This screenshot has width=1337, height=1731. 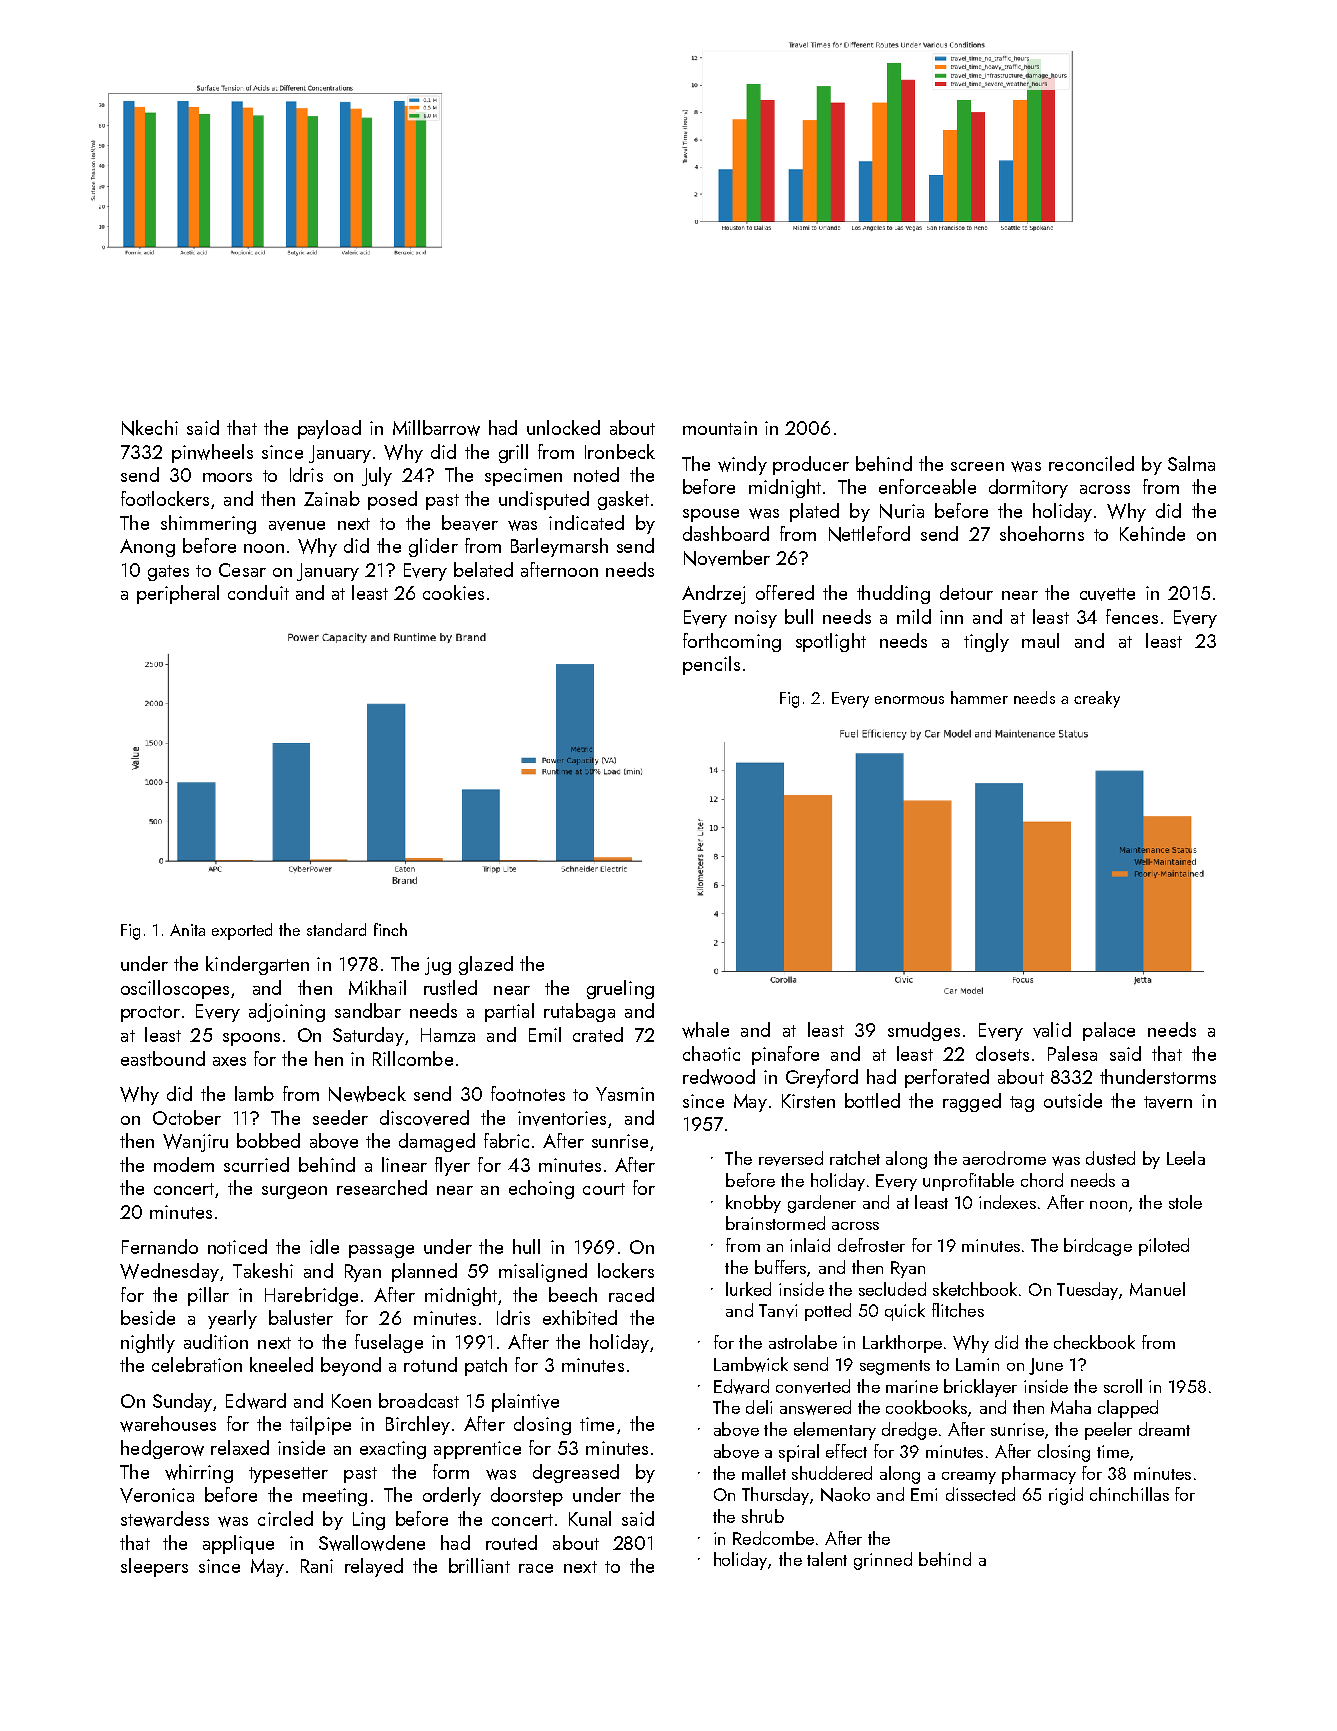 What do you see at coordinates (452, 1496) in the screenshot?
I see `orderly` at bounding box center [452, 1496].
